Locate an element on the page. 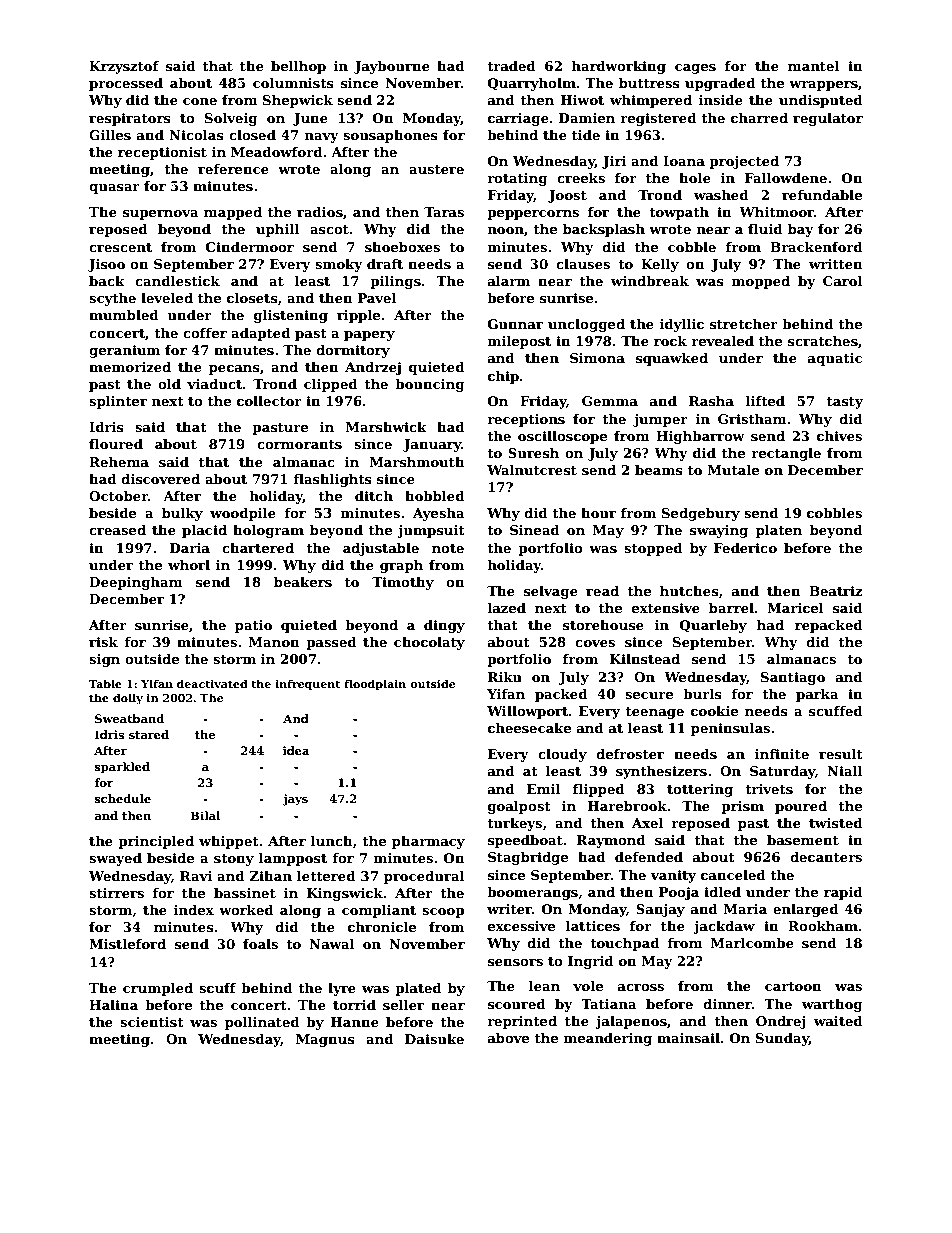 This document has width=952, height=1233. bellhop is located at coordinates (298, 67).
